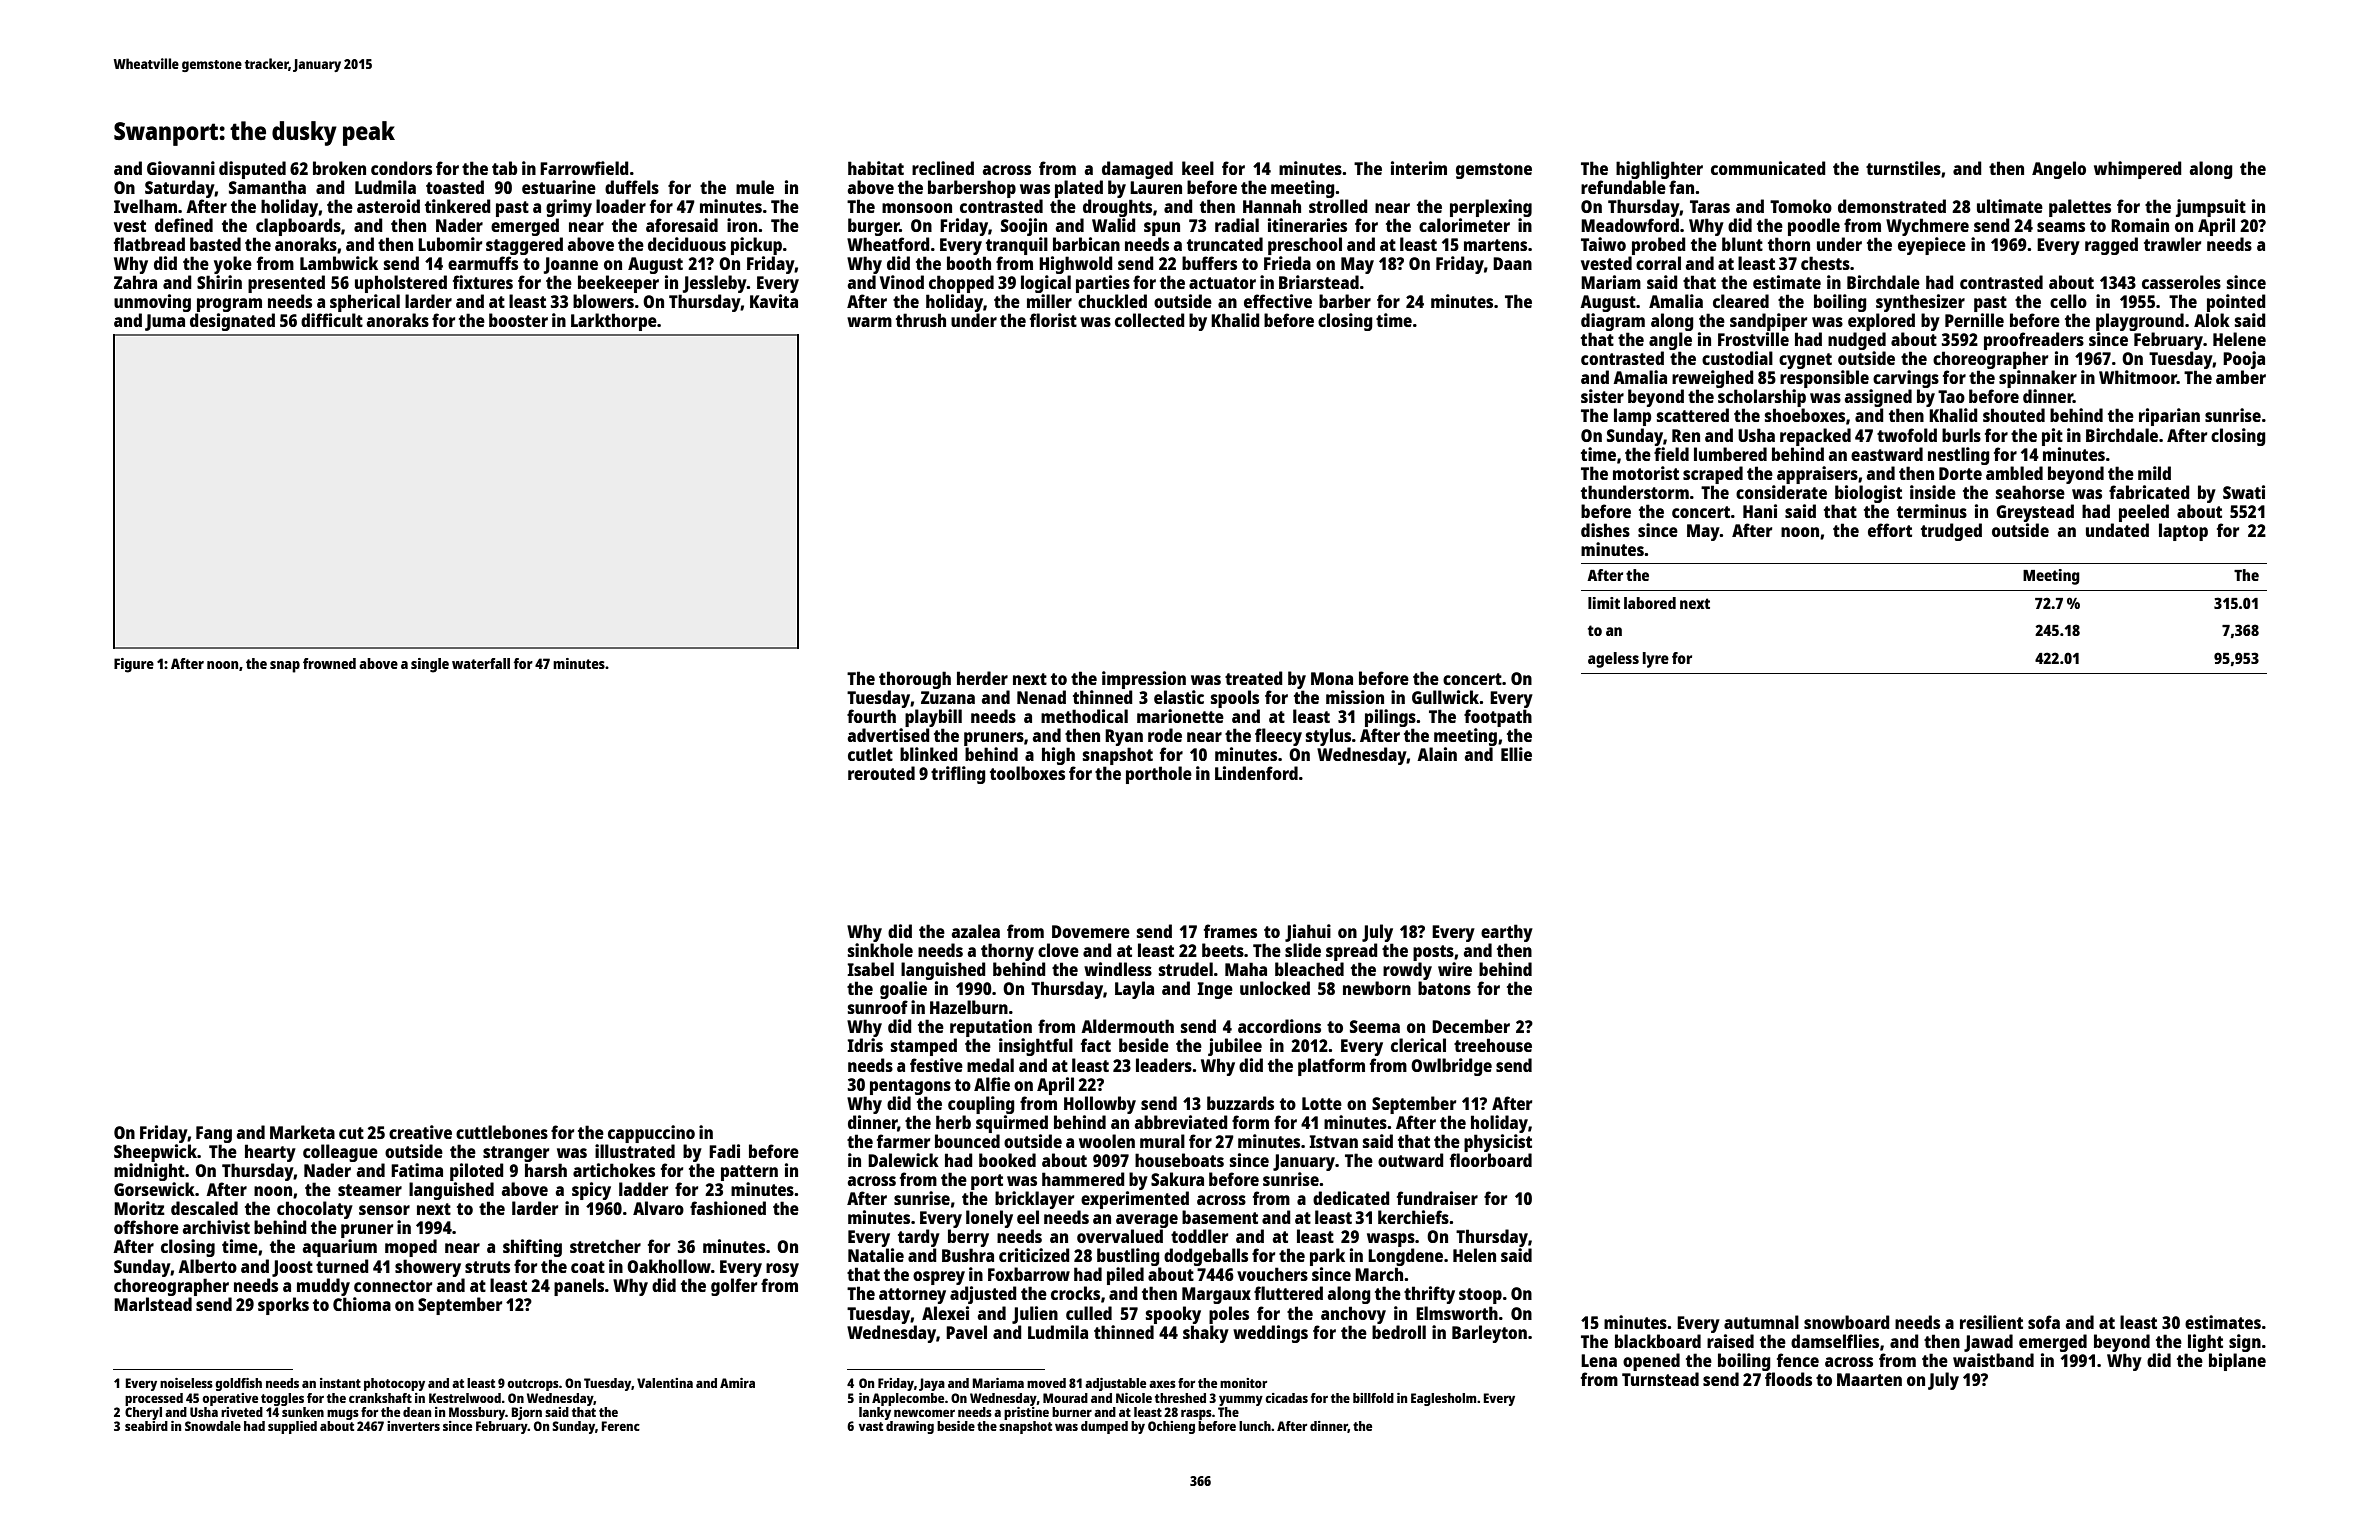 This screenshot has width=2380, height=1540. I want to click on rerouted, so click(881, 773).
